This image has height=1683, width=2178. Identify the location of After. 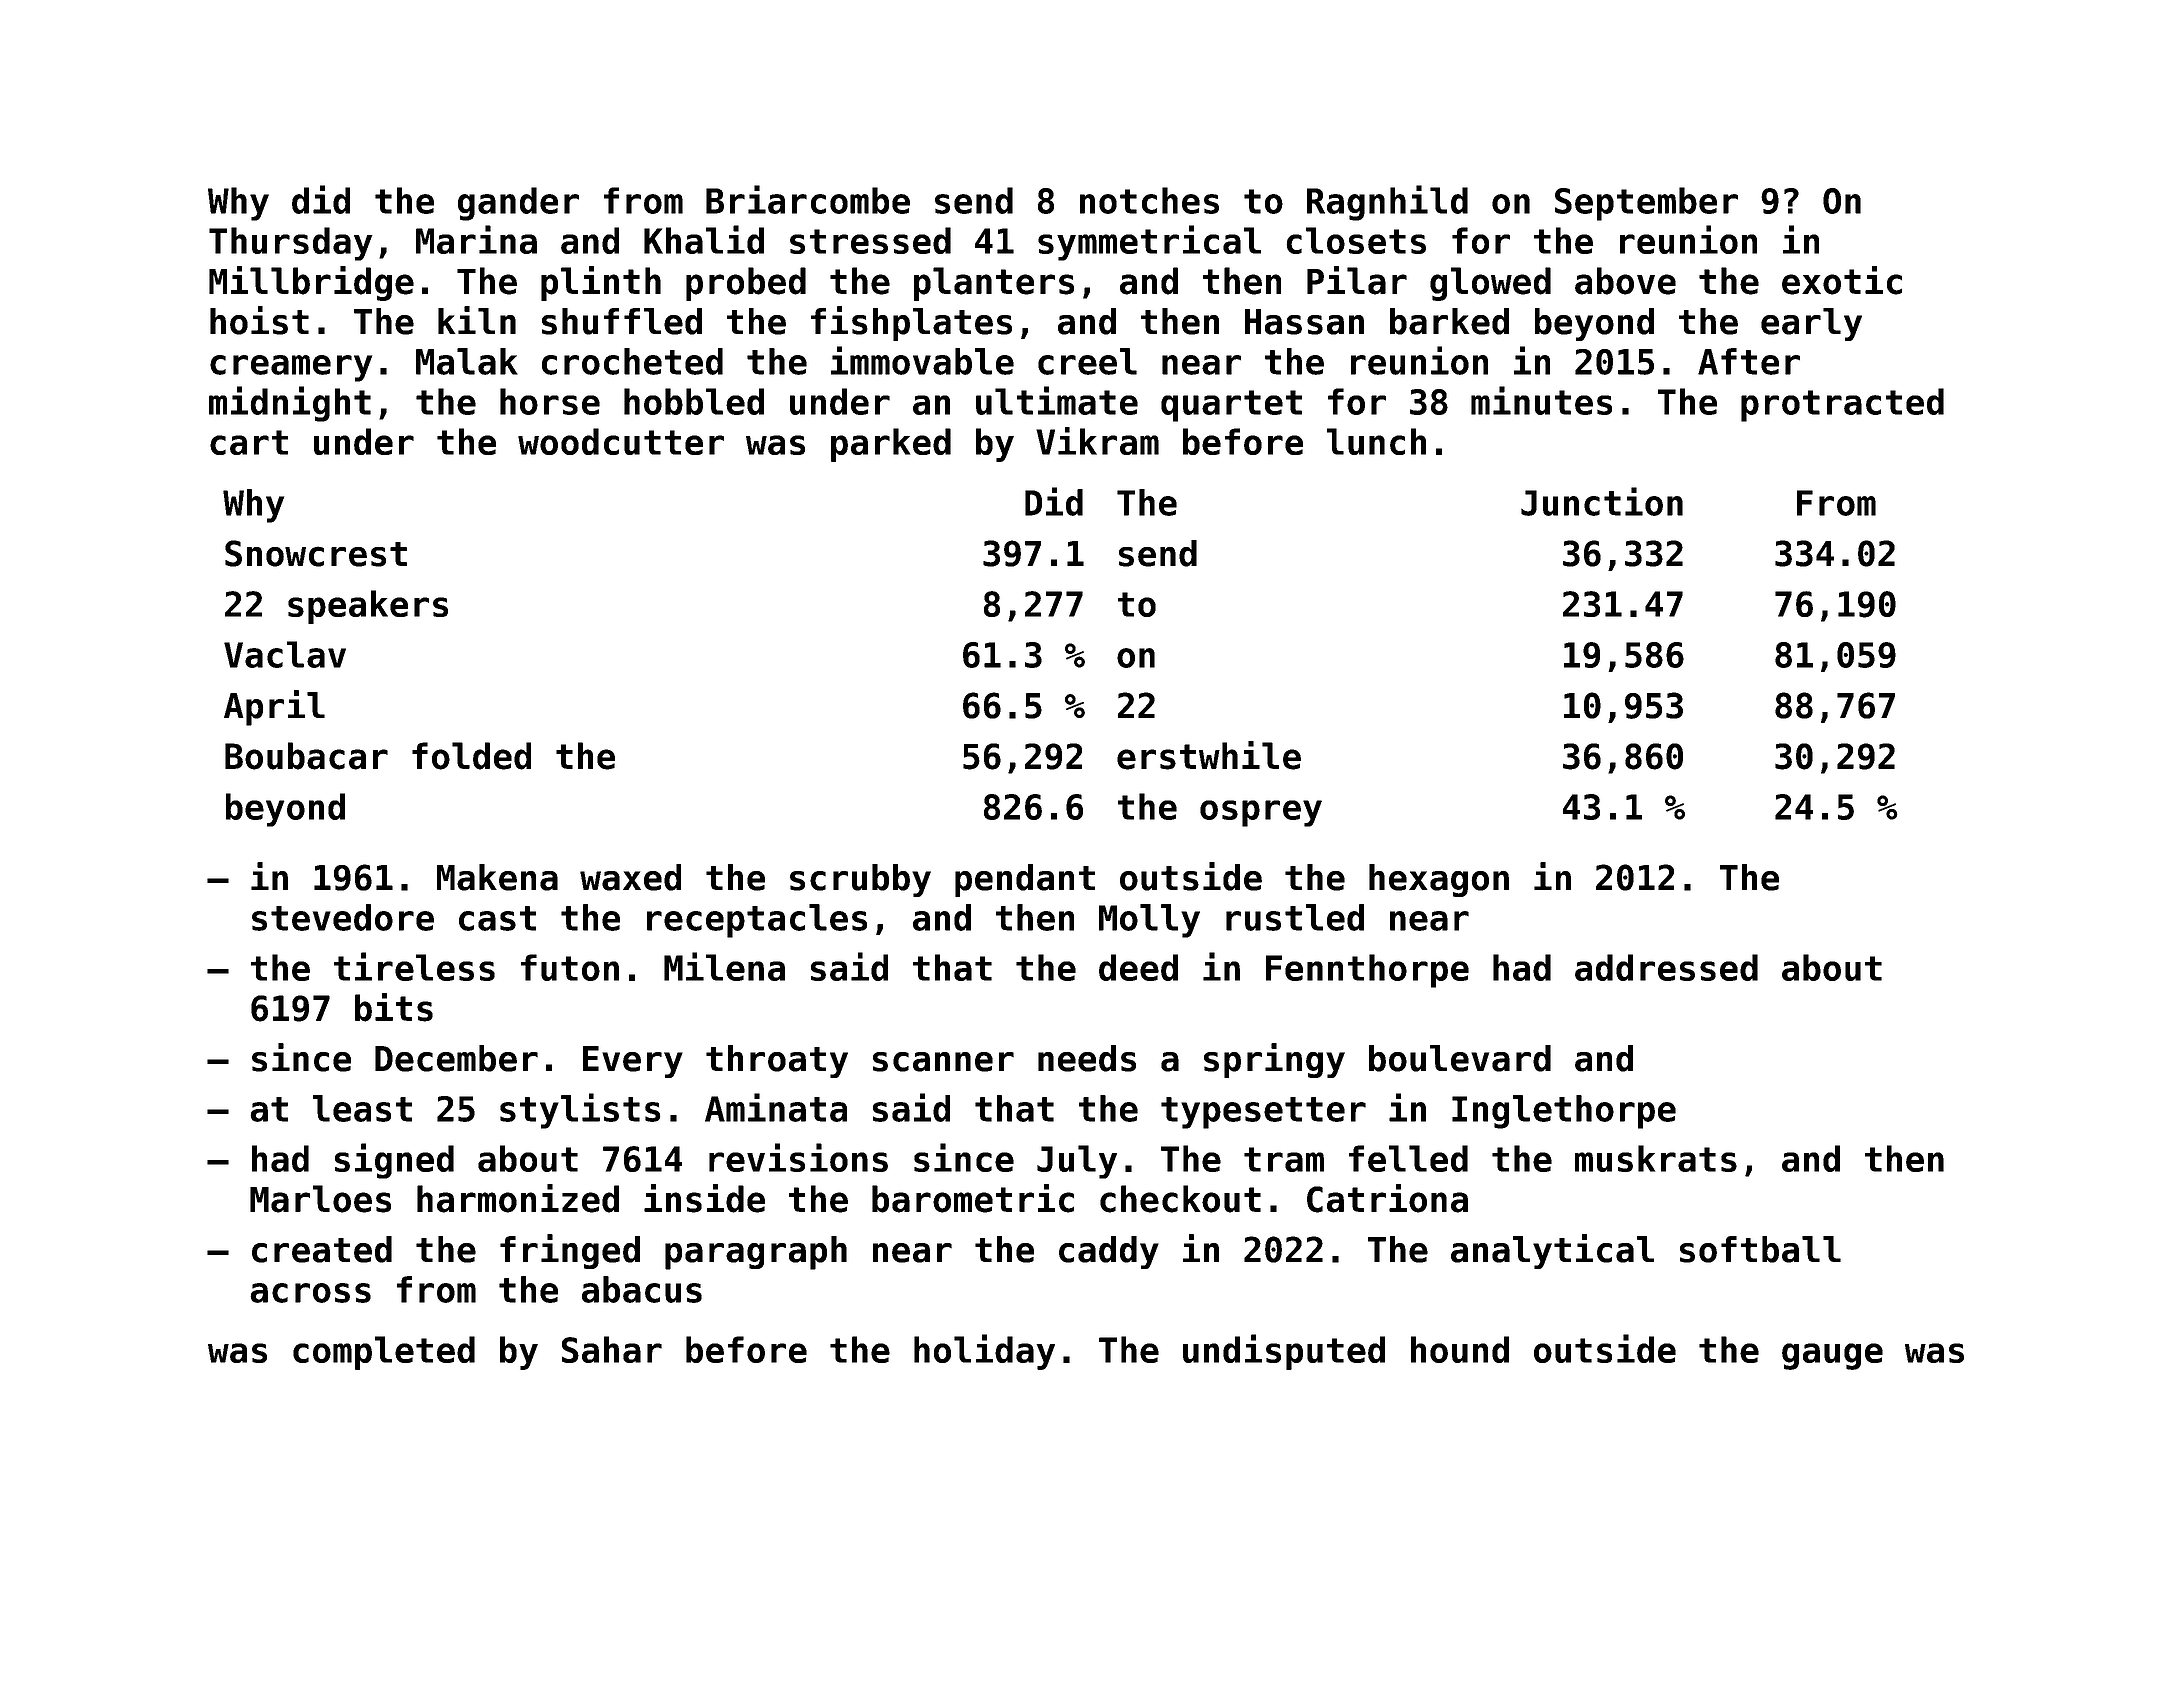
(1749, 361).
